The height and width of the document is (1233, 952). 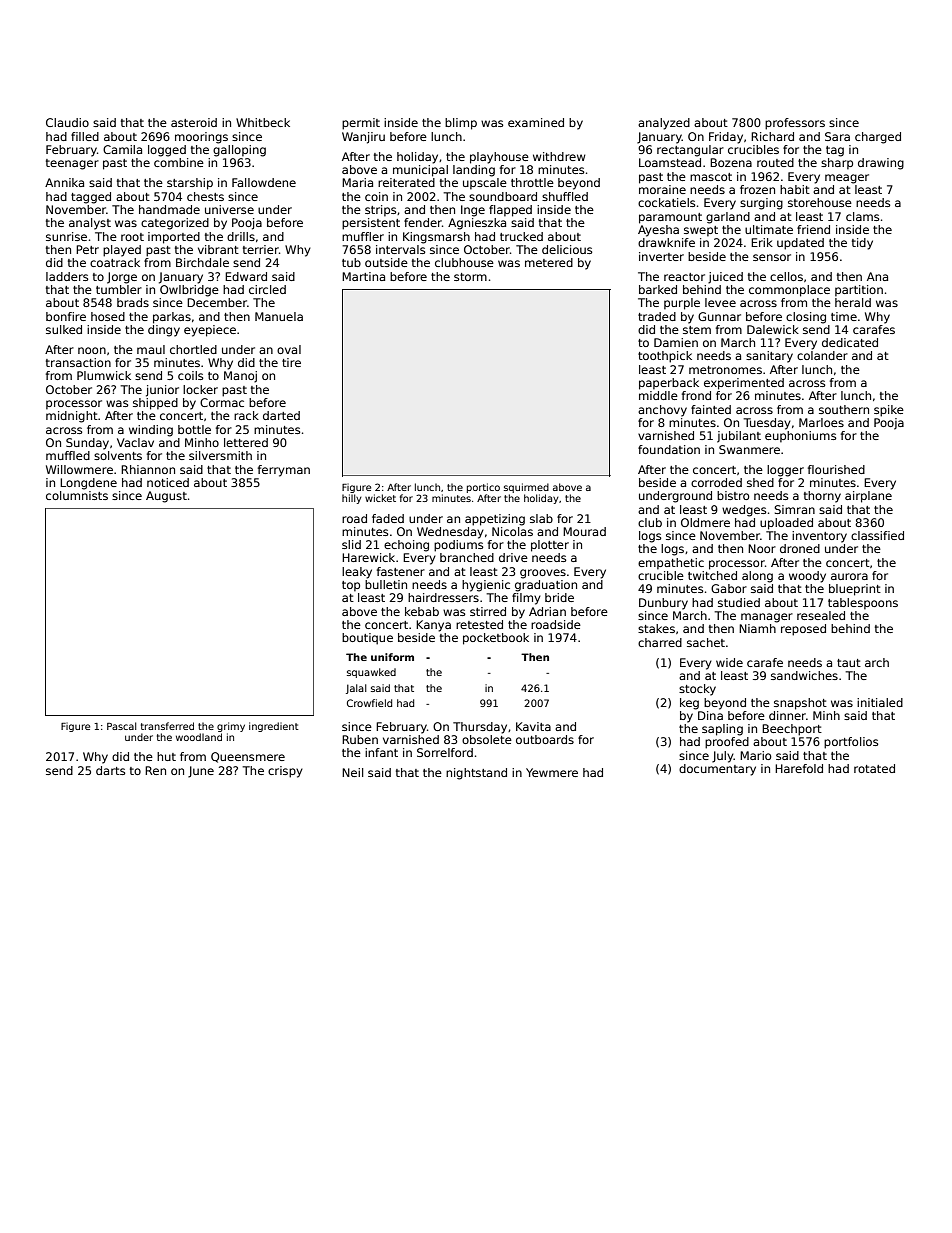 I want to click on terrier, so click(x=261, y=249).
